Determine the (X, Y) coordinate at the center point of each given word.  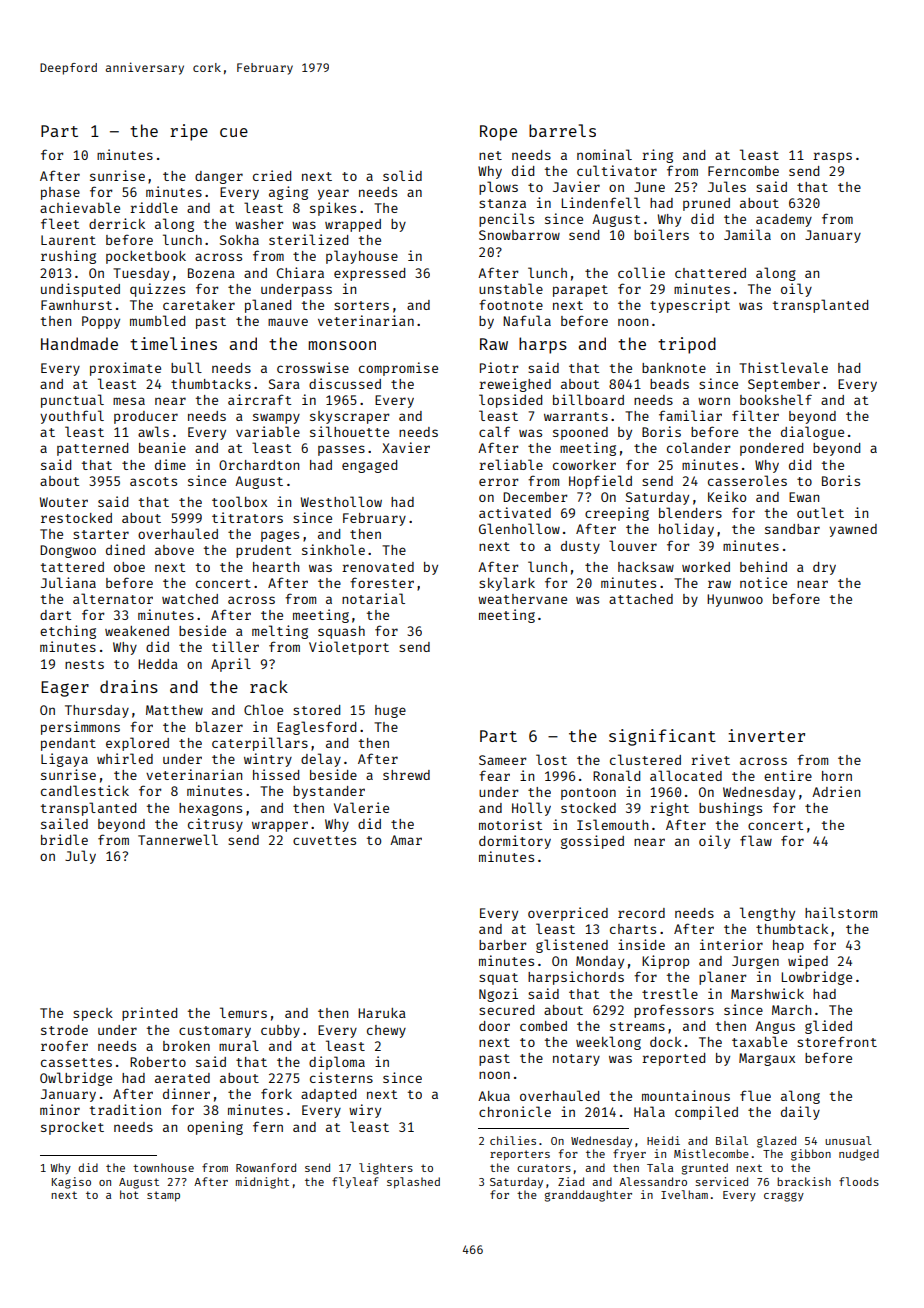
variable (268, 431)
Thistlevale (783, 367)
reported (673, 1059)
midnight (262, 1183)
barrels (562, 130)
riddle (154, 207)
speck (93, 1014)
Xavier (406, 447)
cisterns (341, 1077)
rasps (832, 157)
